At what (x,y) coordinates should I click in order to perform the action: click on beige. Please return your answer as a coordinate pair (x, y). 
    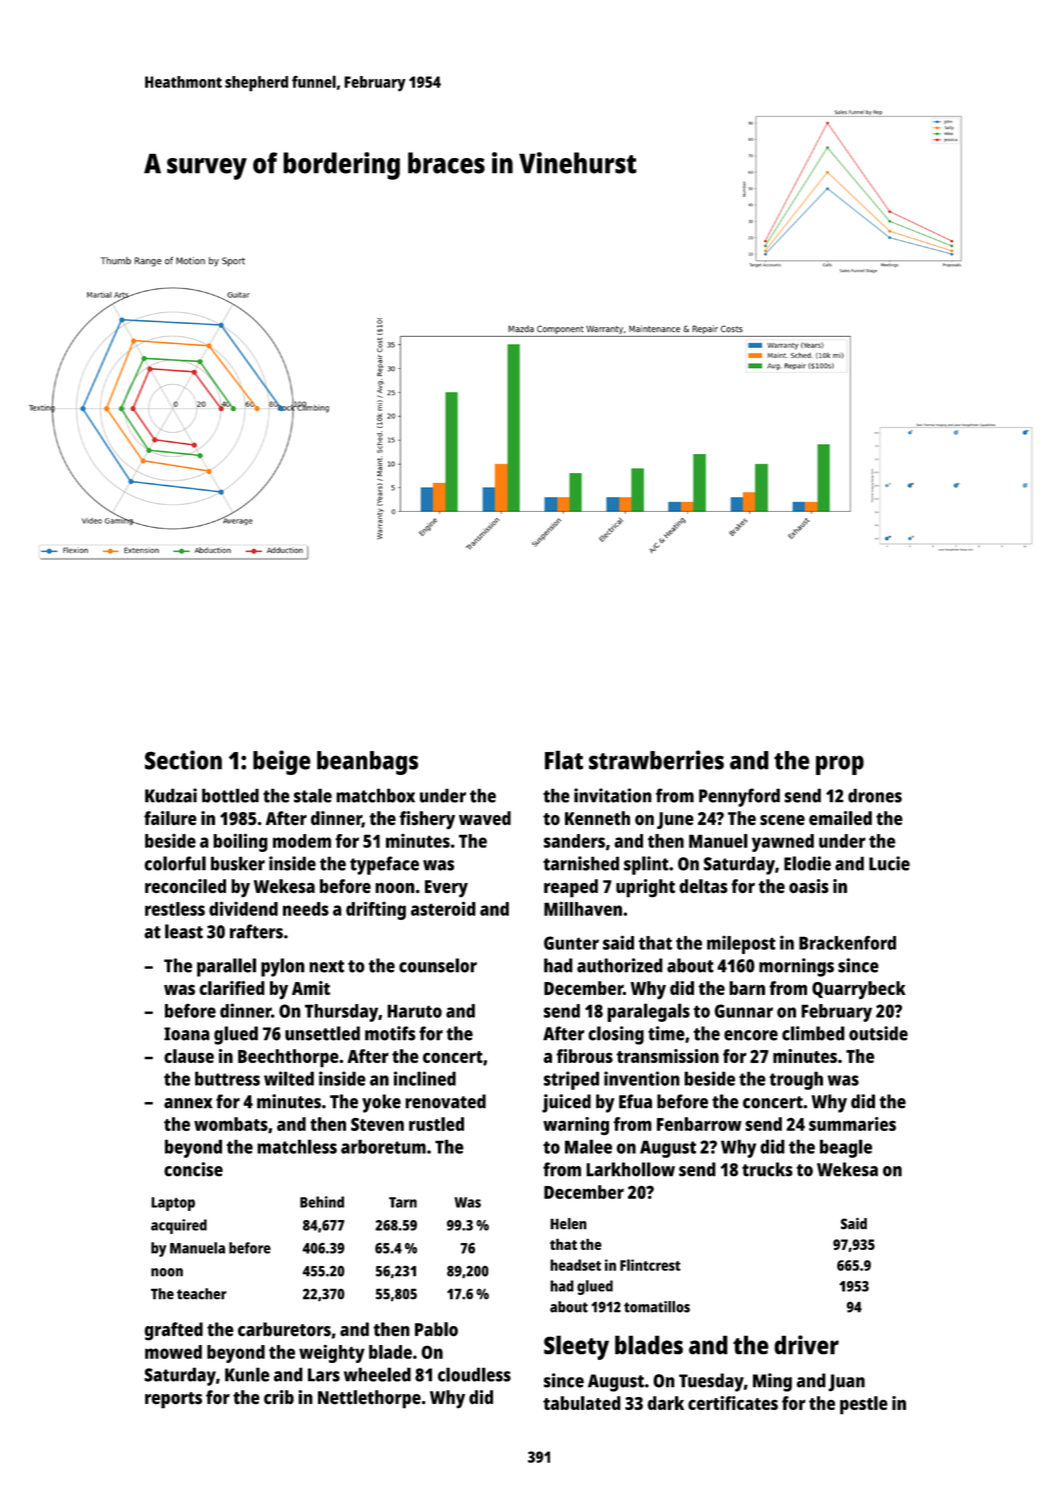
    Looking at the image, I should click on (282, 762).
